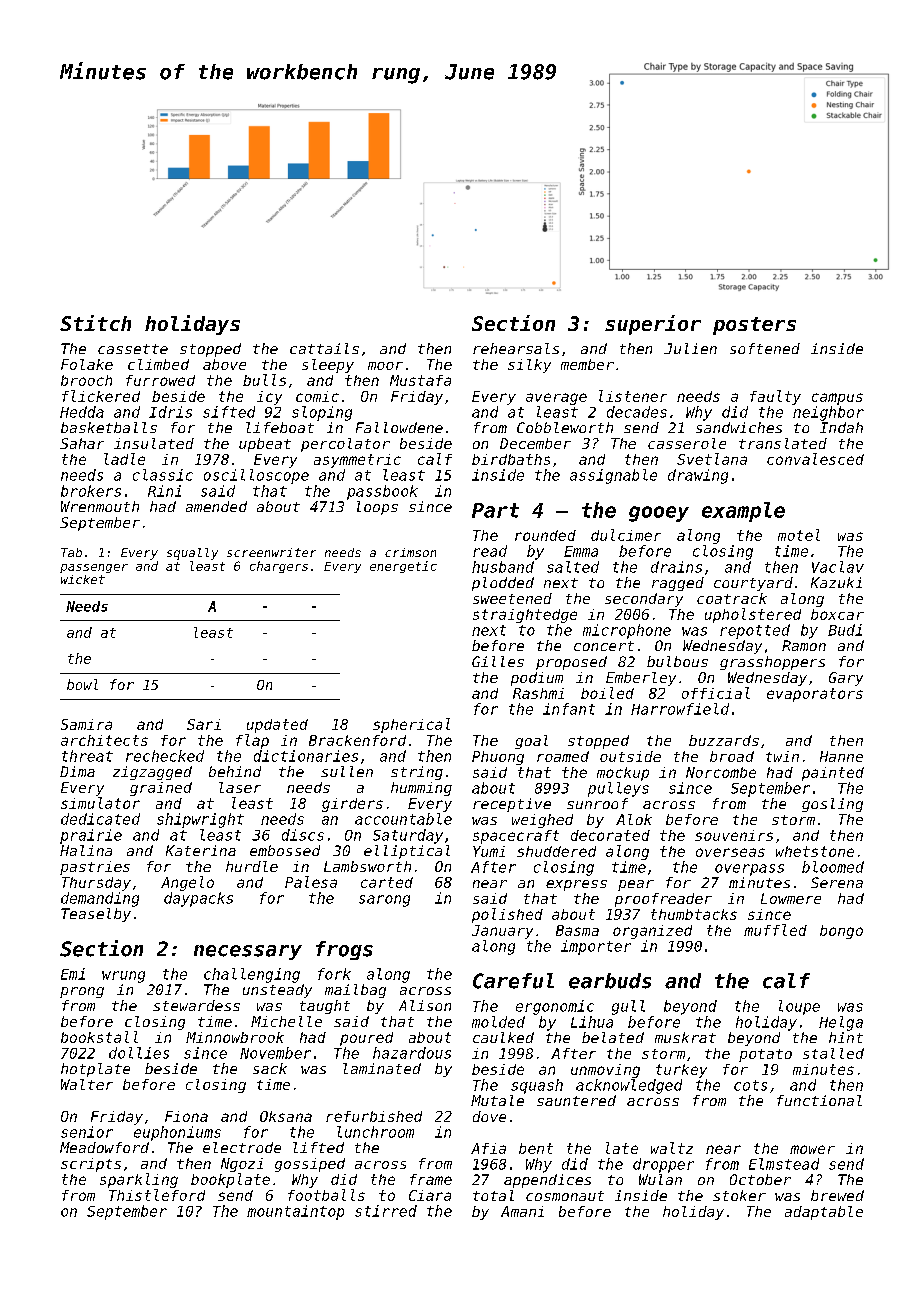 This screenshot has height=1308, width=924. I want to click on Walter, so click(87, 1084).
